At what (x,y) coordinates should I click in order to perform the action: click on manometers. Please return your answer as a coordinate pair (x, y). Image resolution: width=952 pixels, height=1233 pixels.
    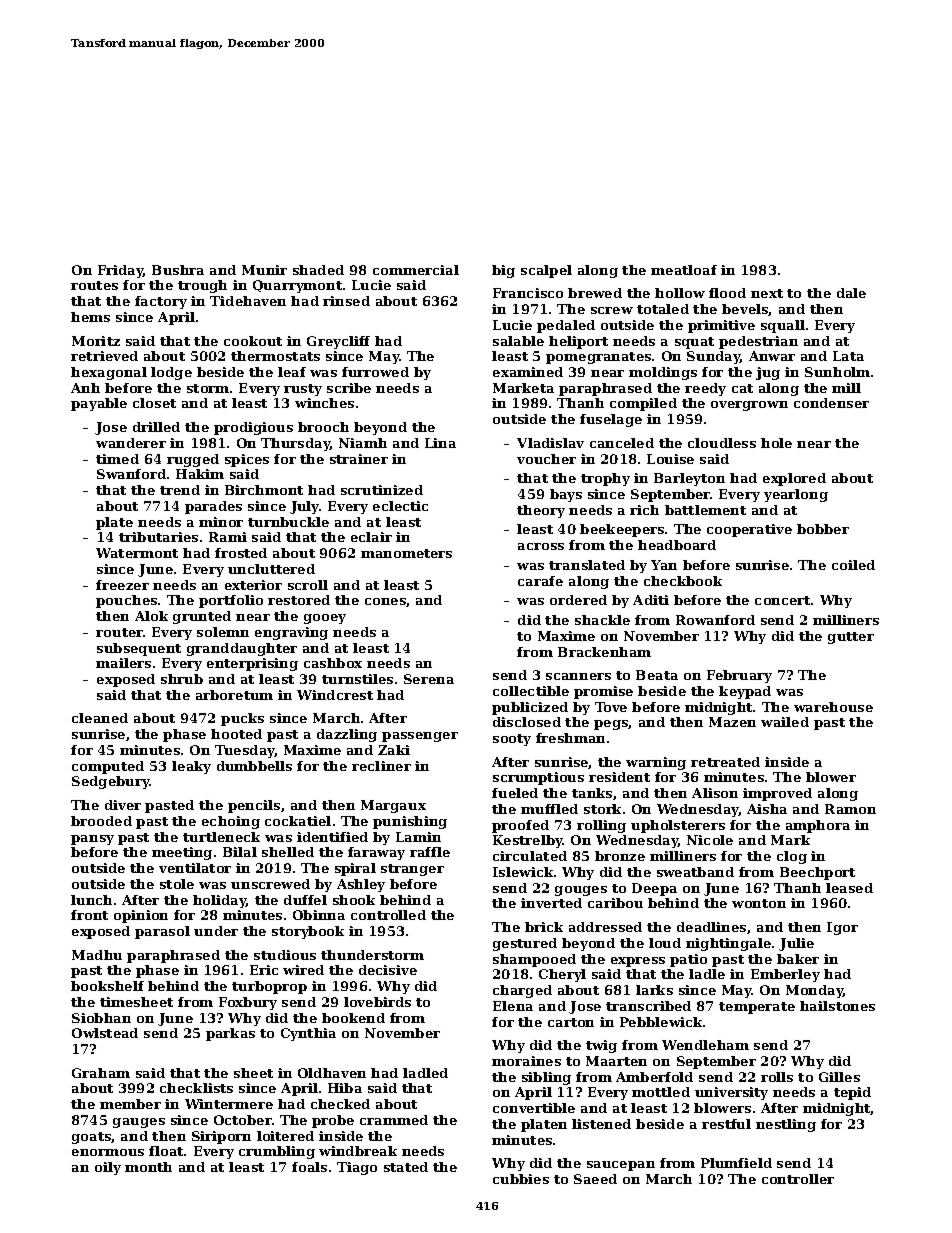
    Looking at the image, I should click on (406, 553).
